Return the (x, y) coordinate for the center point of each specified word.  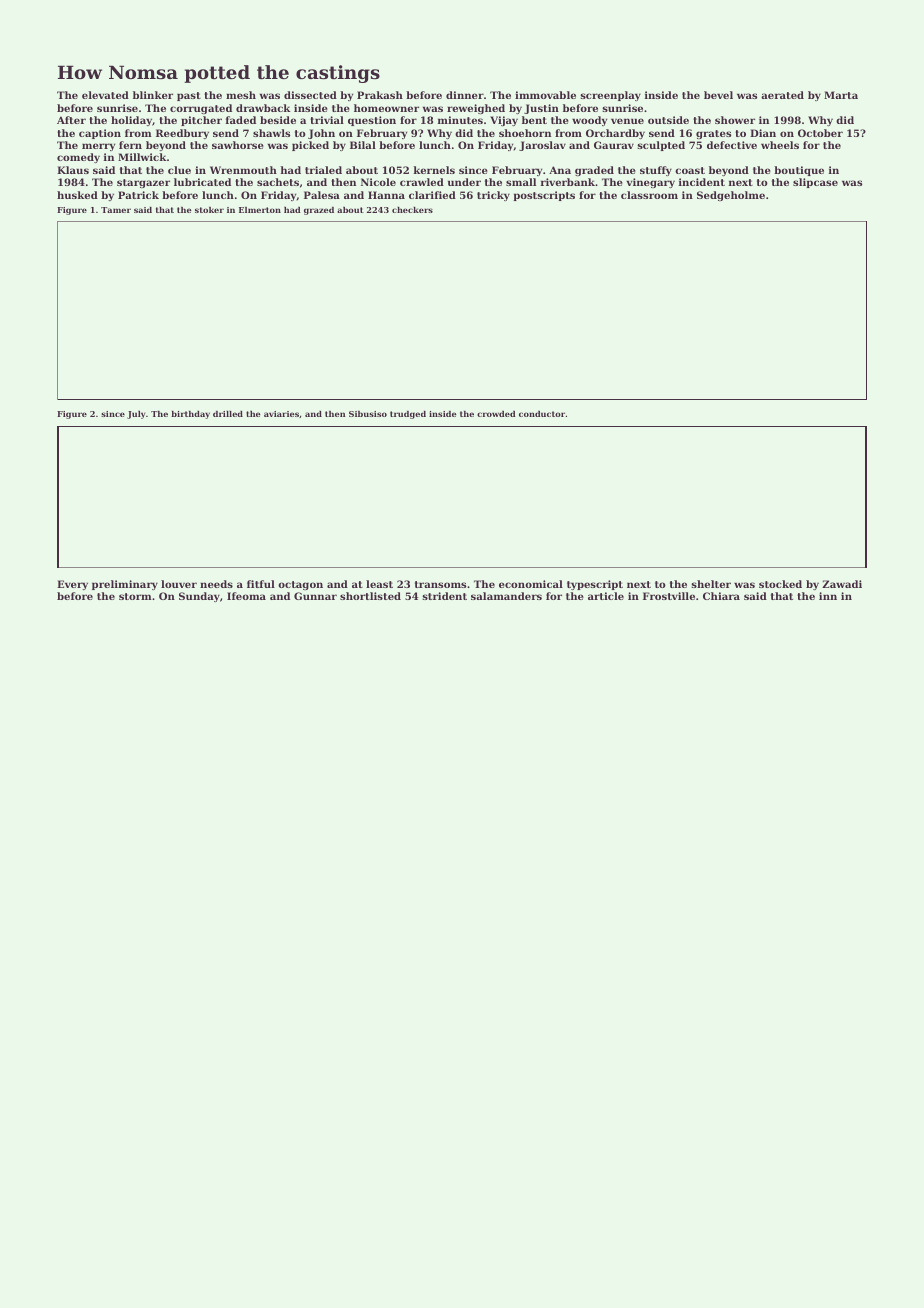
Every (72, 585)
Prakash (380, 95)
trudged (408, 415)
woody (589, 121)
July (136, 415)
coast (690, 170)
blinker (153, 95)
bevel (718, 95)
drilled (228, 414)
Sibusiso (368, 414)
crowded (496, 414)
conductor (542, 414)
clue (179, 170)
